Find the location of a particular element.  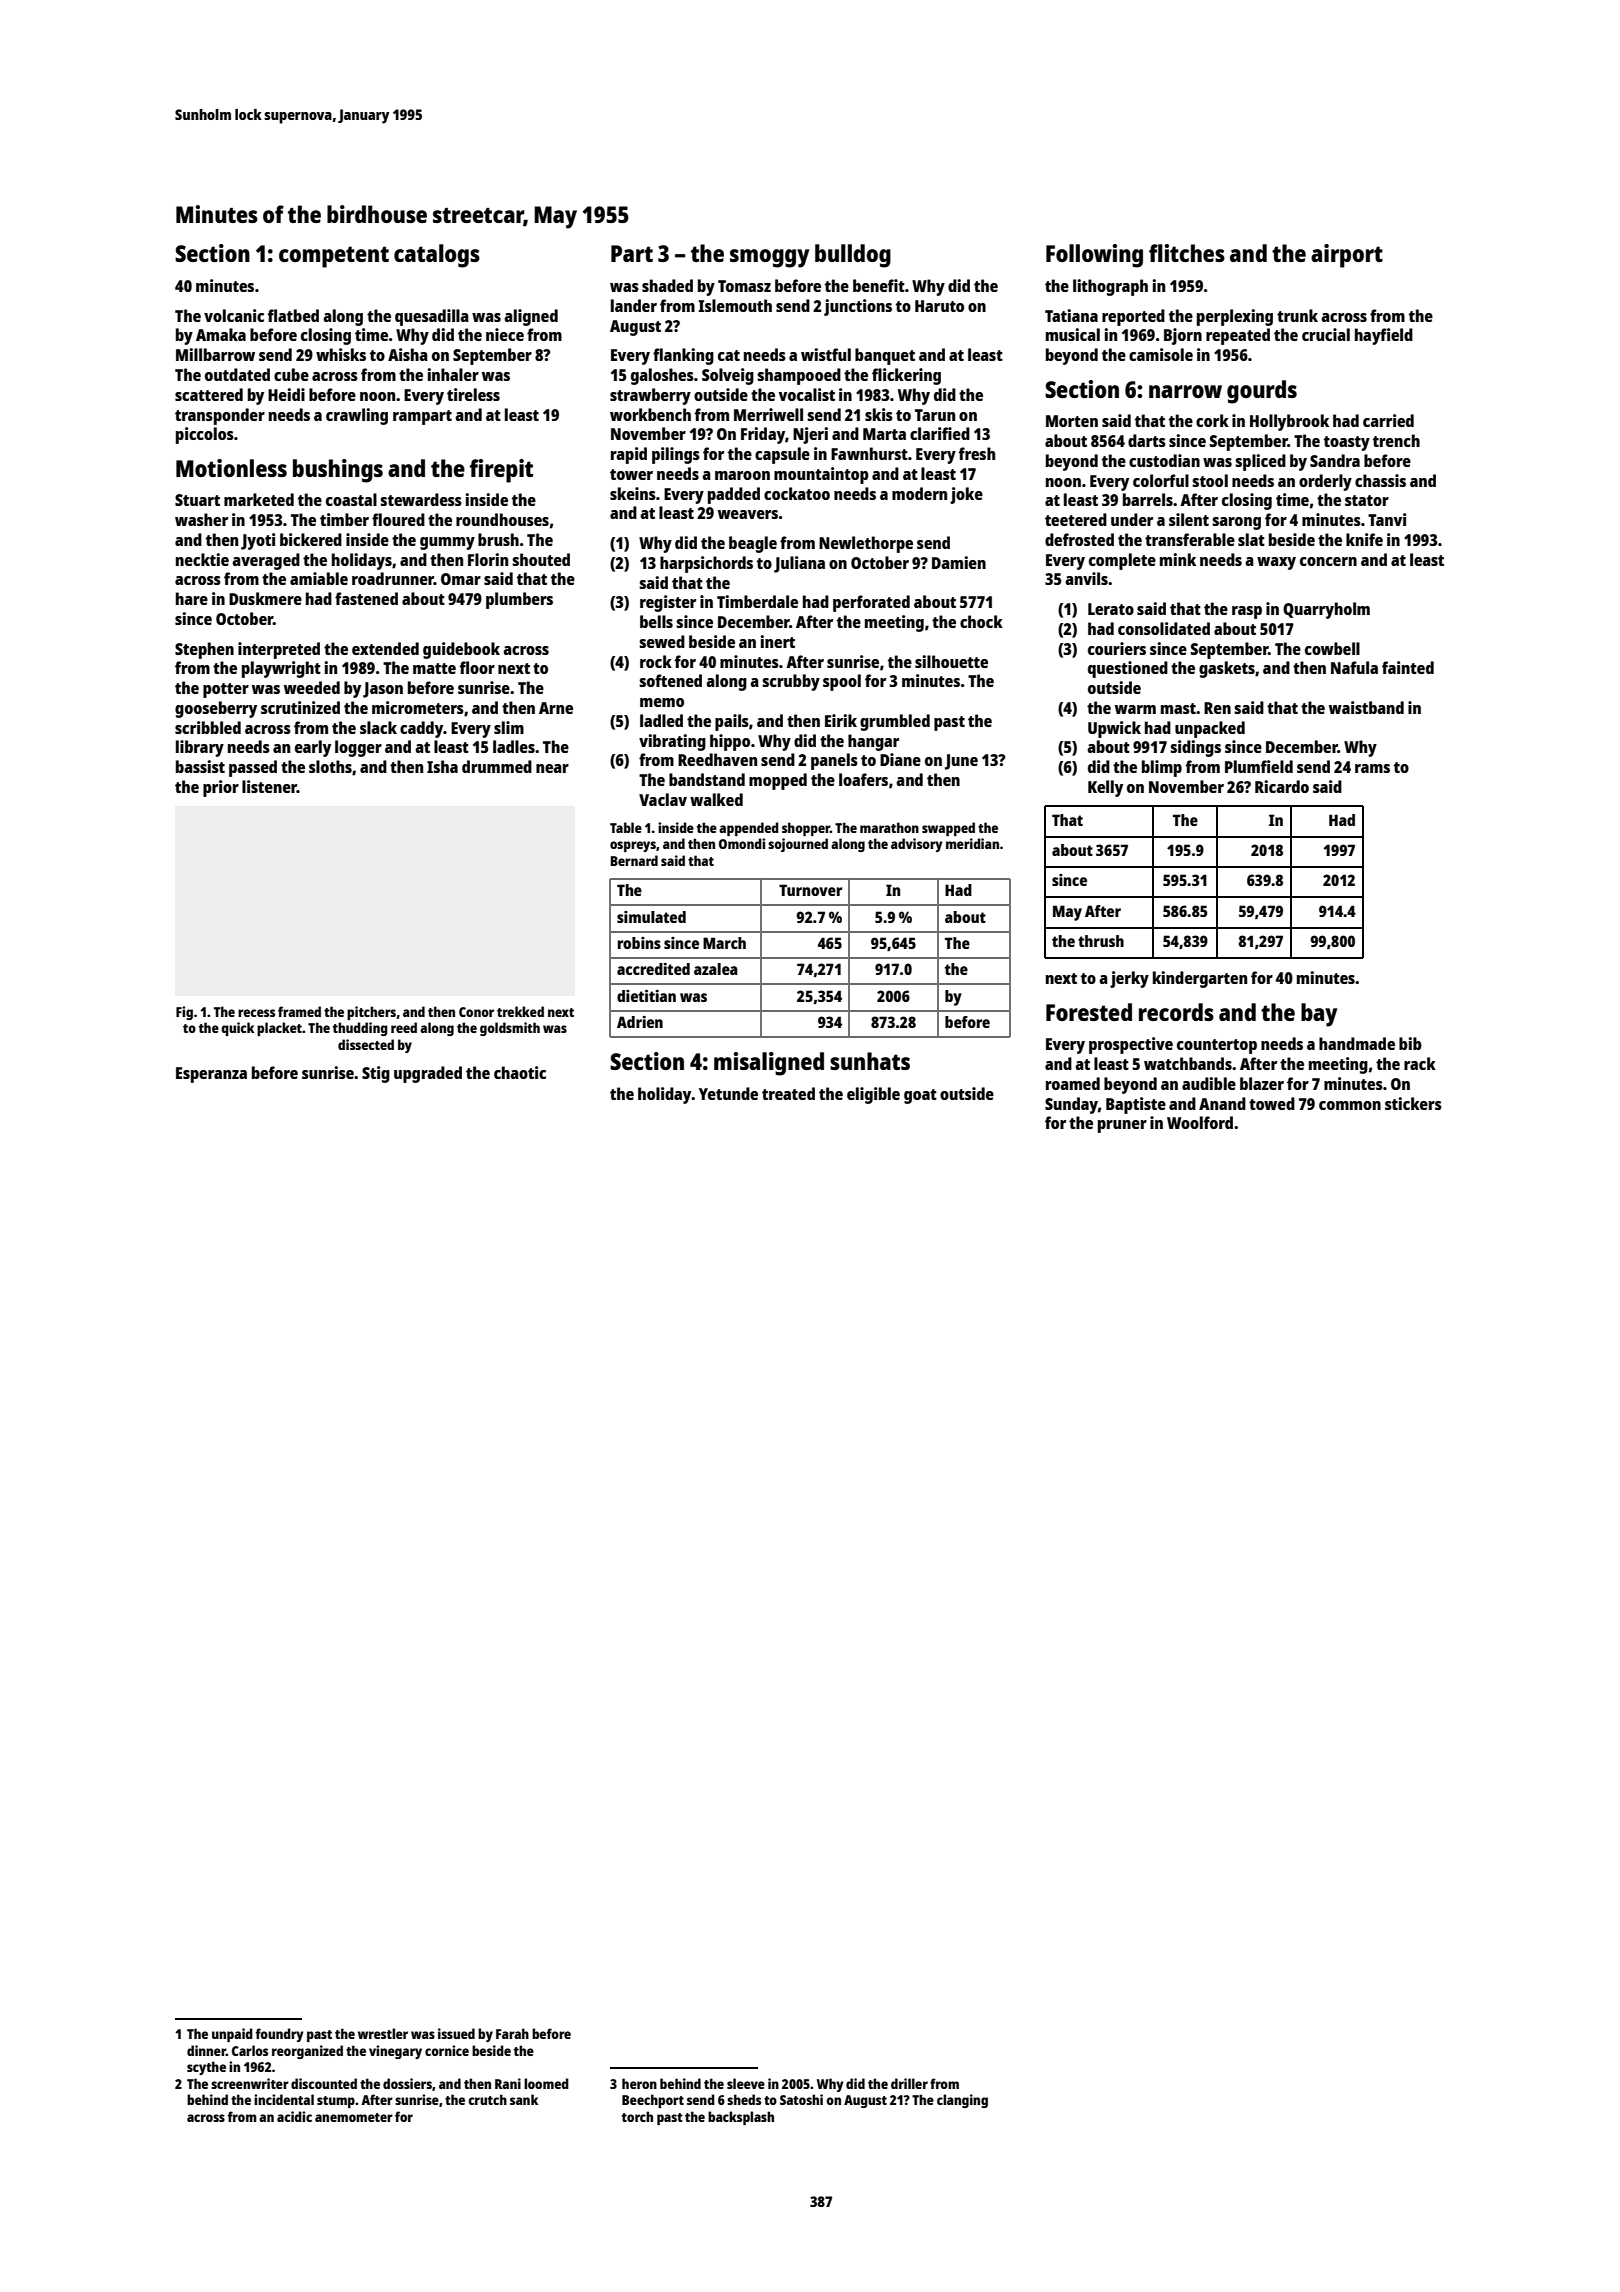

competent is located at coordinates (334, 257).
